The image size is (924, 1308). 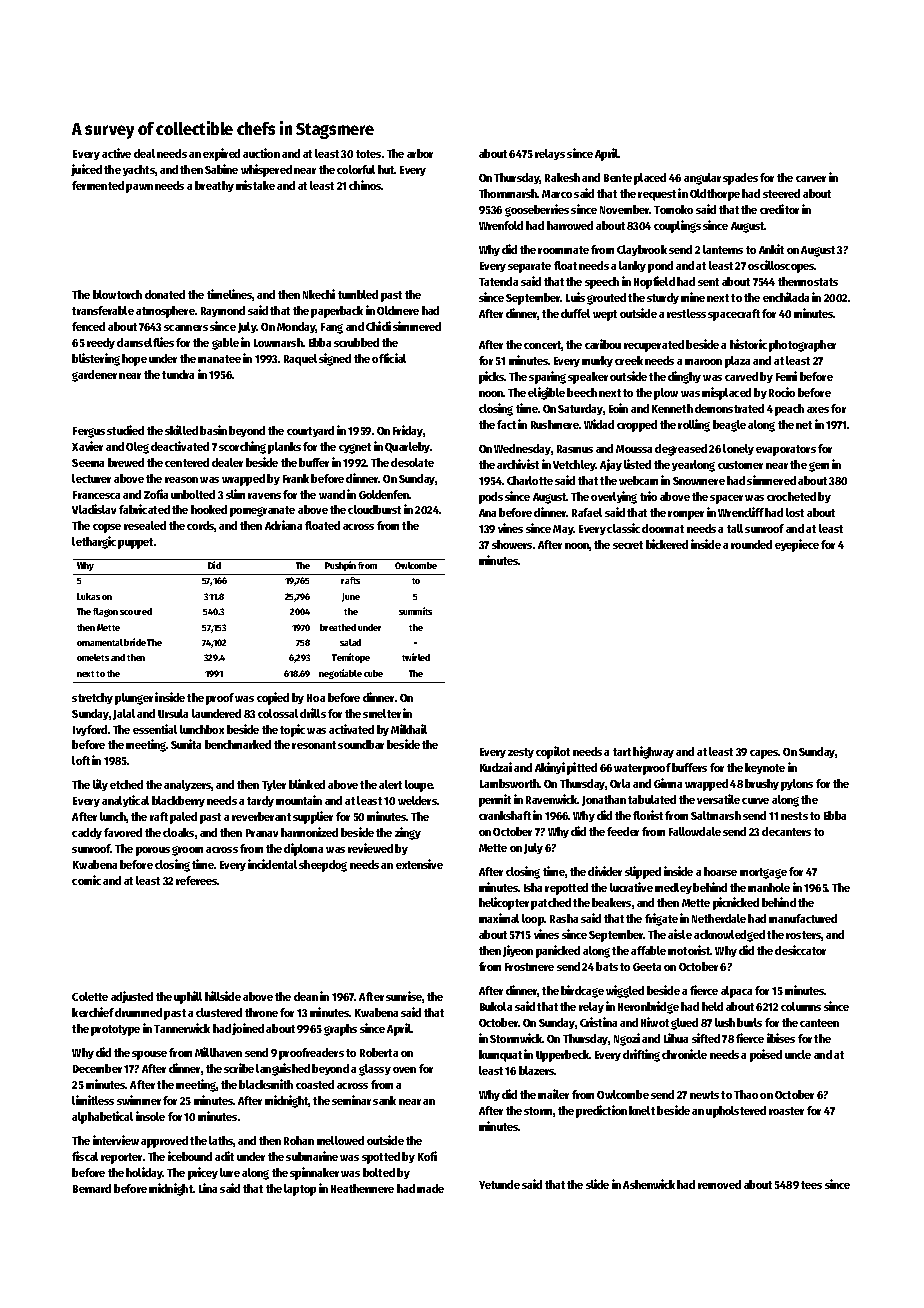 What do you see at coordinates (764, 754) in the screenshot?
I see `capes` at bounding box center [764, 754].
